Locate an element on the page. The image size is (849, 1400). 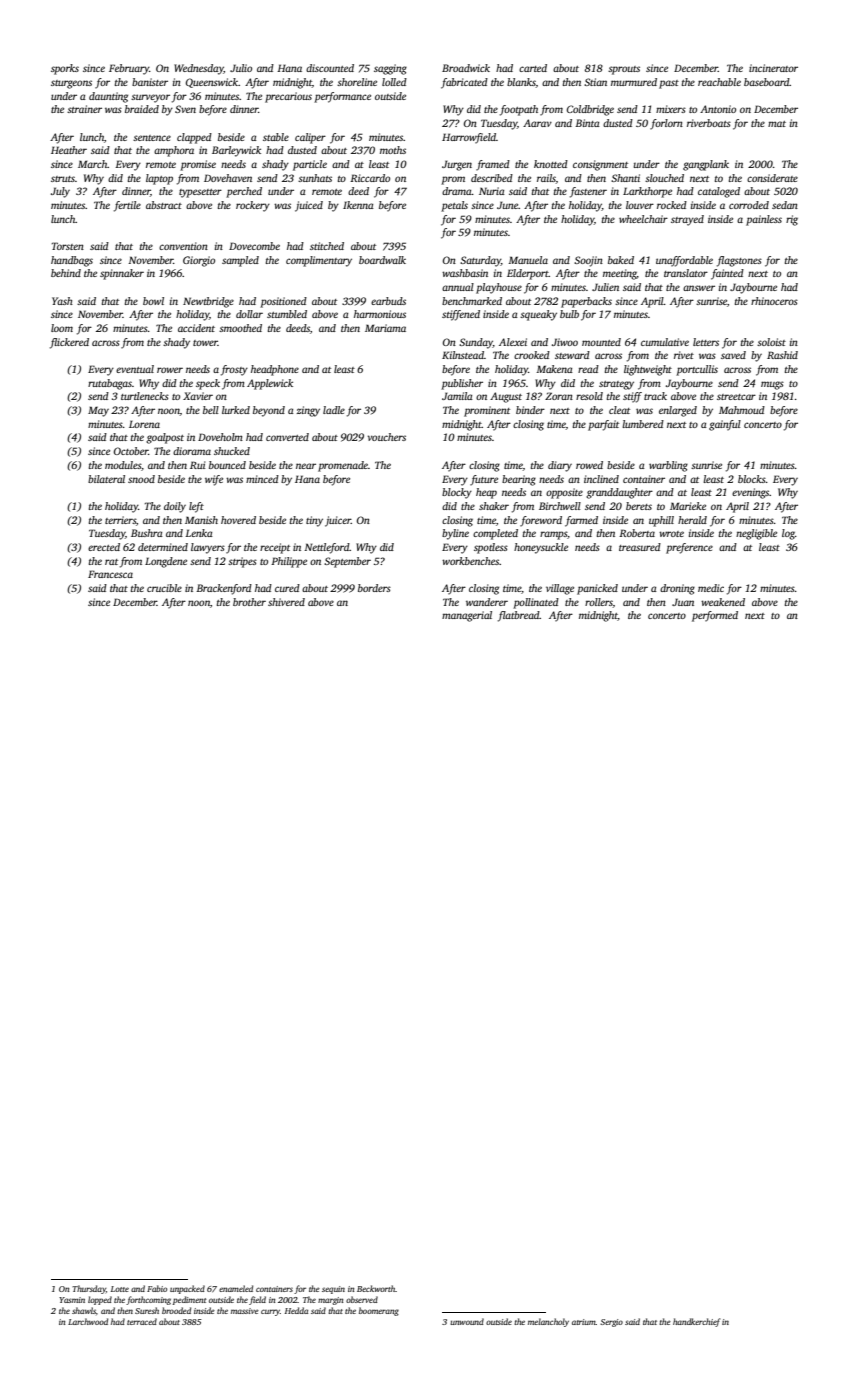
Alexei is located at coordinates (513, 342).
